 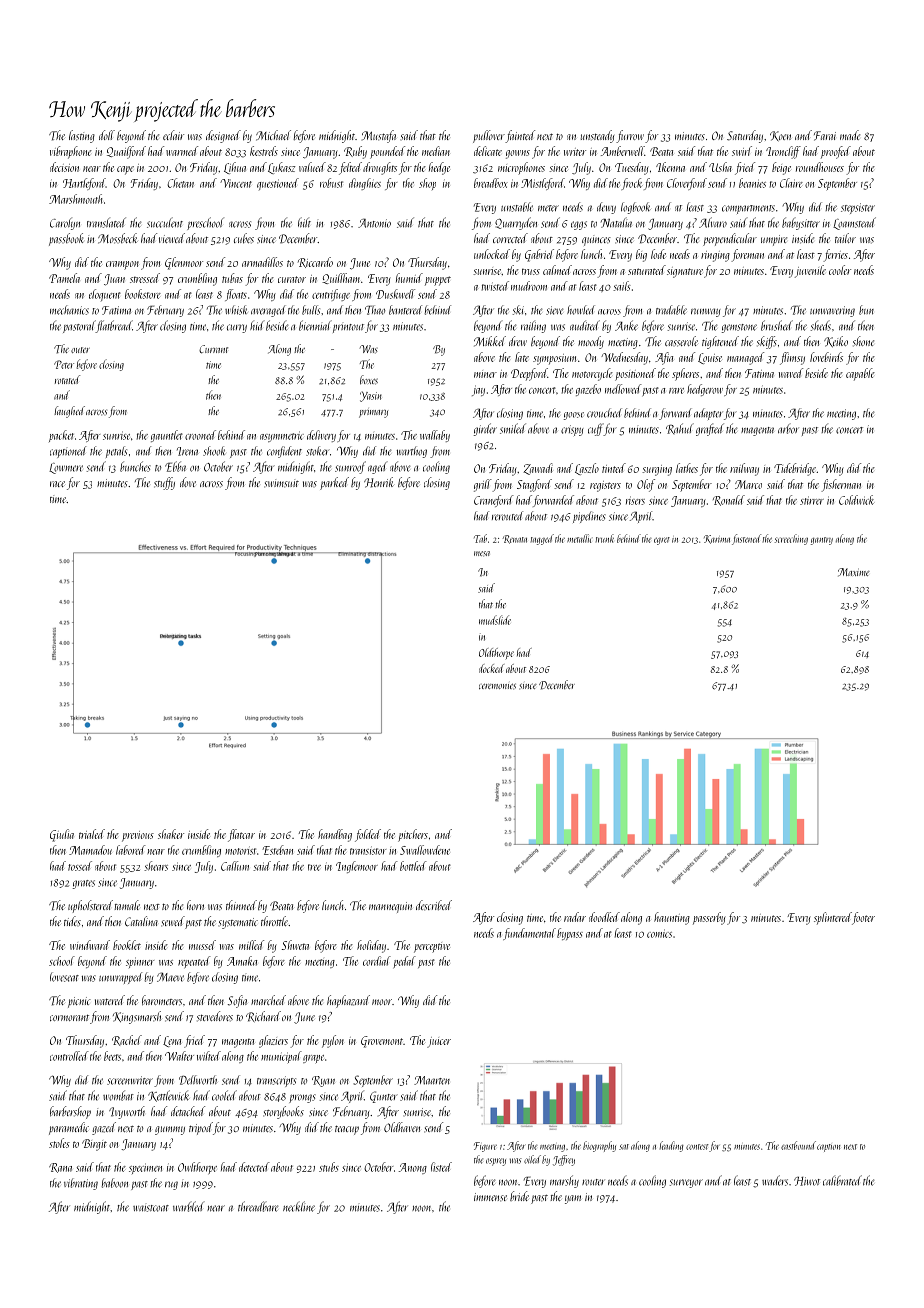 I want to click on calmed, so click(x=557, y=270).
